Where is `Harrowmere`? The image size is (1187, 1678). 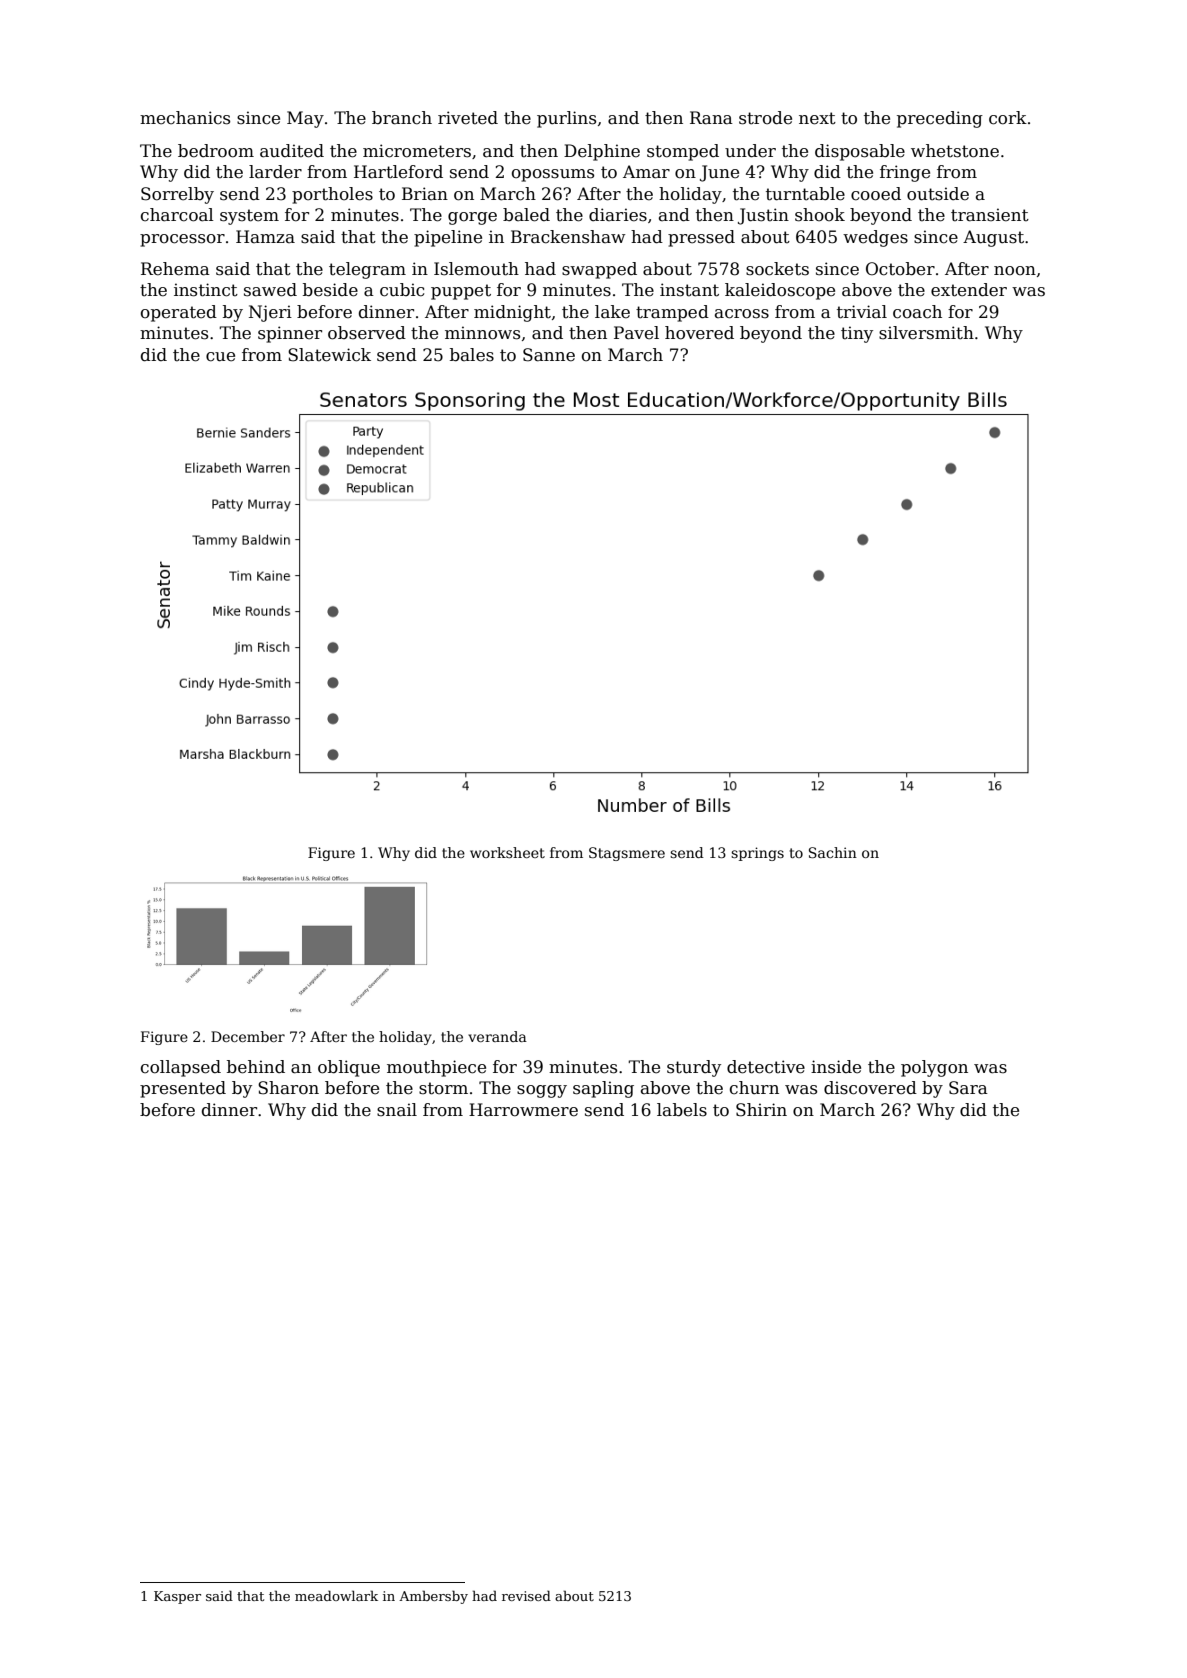
Harrowmere is located at coordinates (523, 1110).
